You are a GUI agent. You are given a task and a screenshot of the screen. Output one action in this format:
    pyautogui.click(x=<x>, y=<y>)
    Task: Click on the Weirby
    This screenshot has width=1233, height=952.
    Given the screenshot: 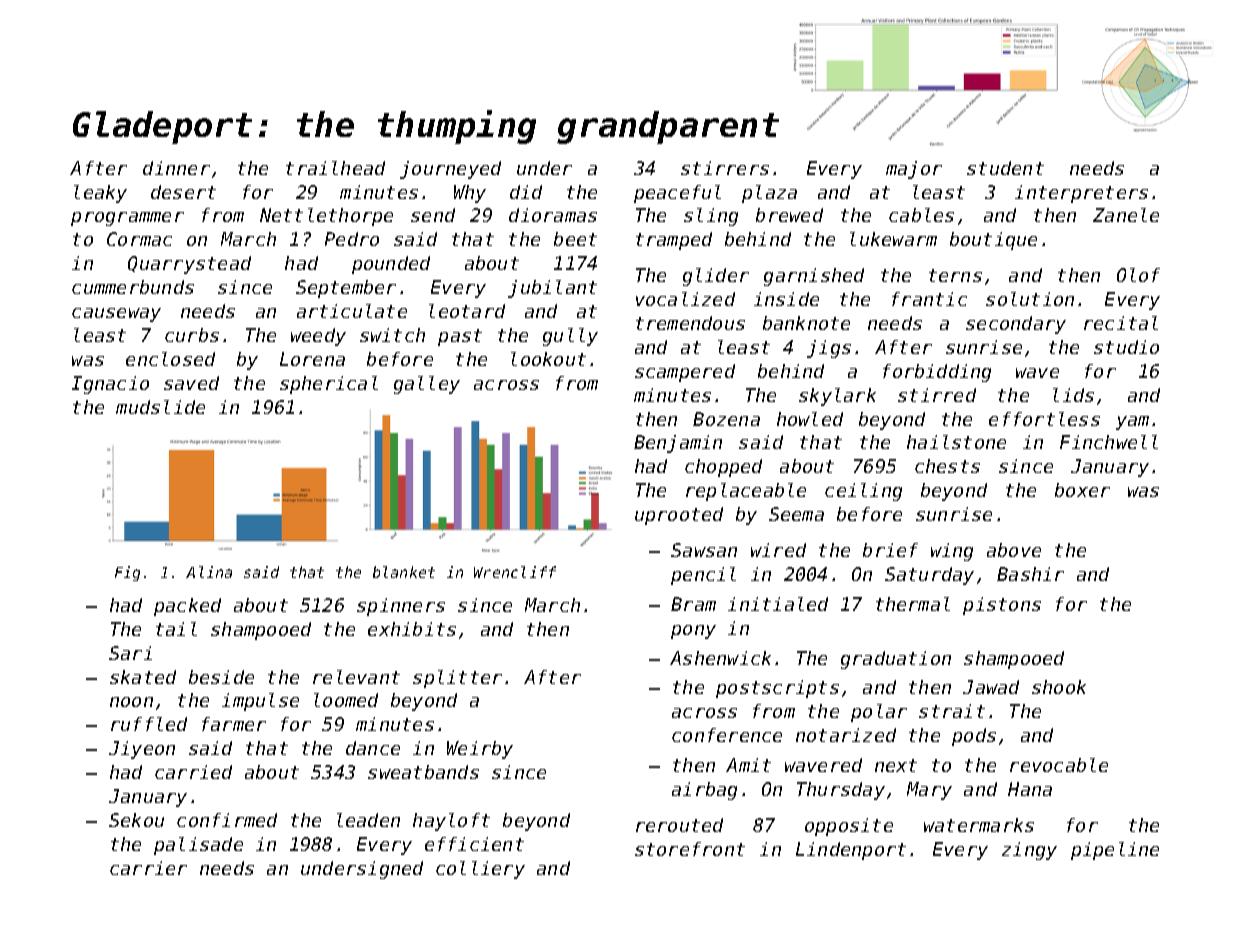 What is the action you would take?
    pyautogui.click(x=480, y=750)
